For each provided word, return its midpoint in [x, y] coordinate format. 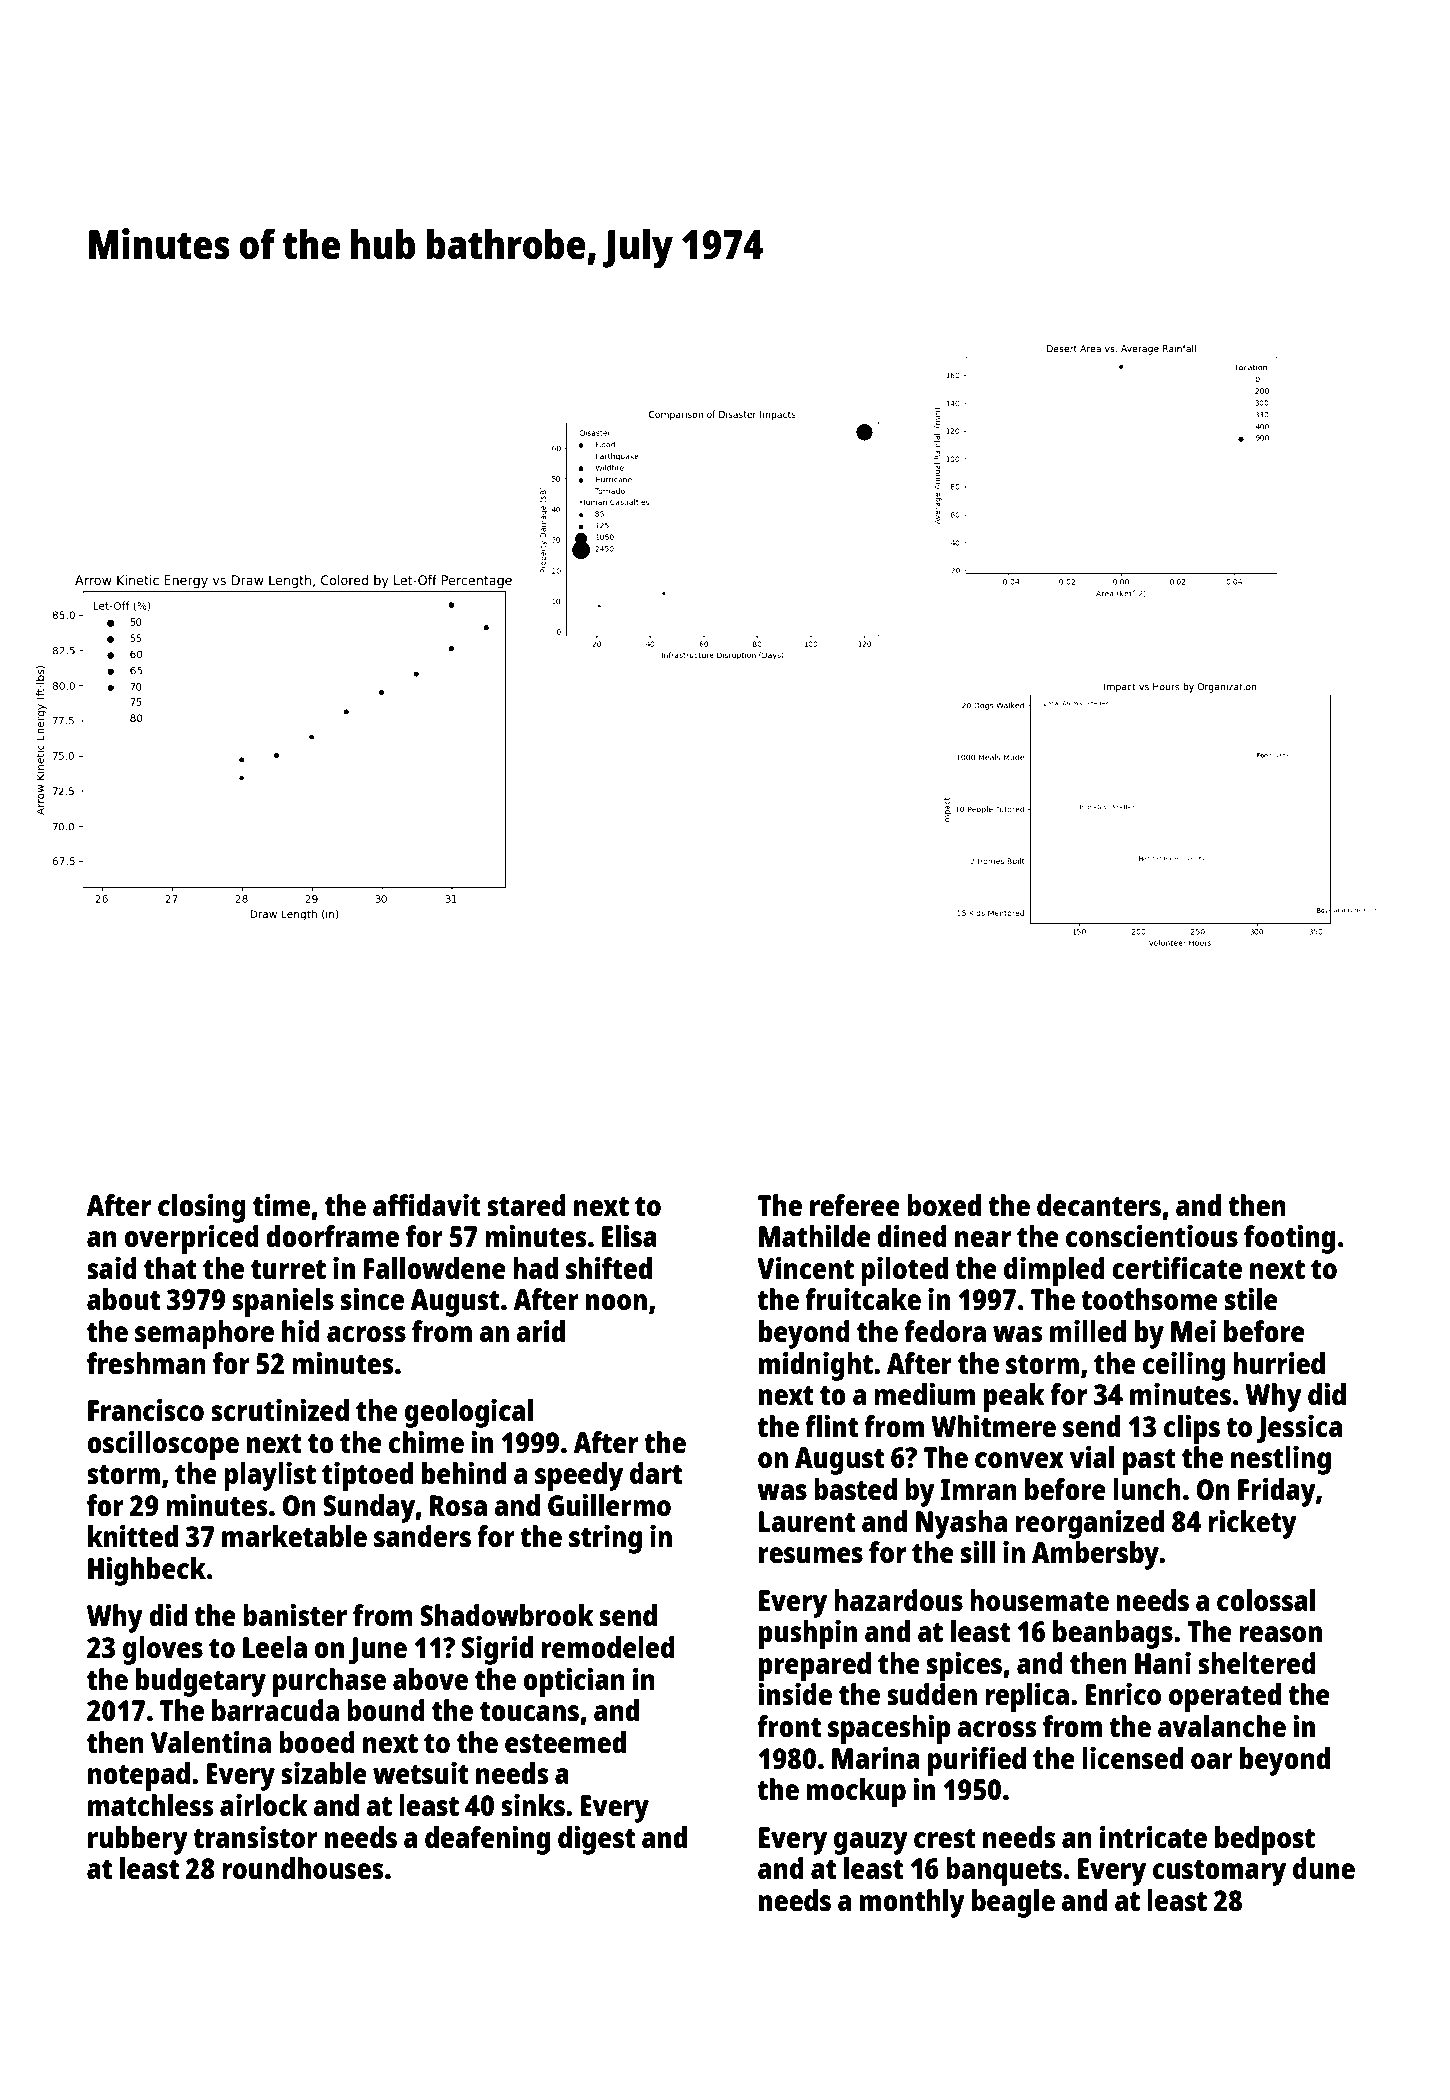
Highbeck [147, 1571]
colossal [1266, 1600]
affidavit [427, 1205]
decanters [1099, 1205]
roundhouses [302, 1868]
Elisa [629, 1236]
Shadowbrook [507, 1615]
